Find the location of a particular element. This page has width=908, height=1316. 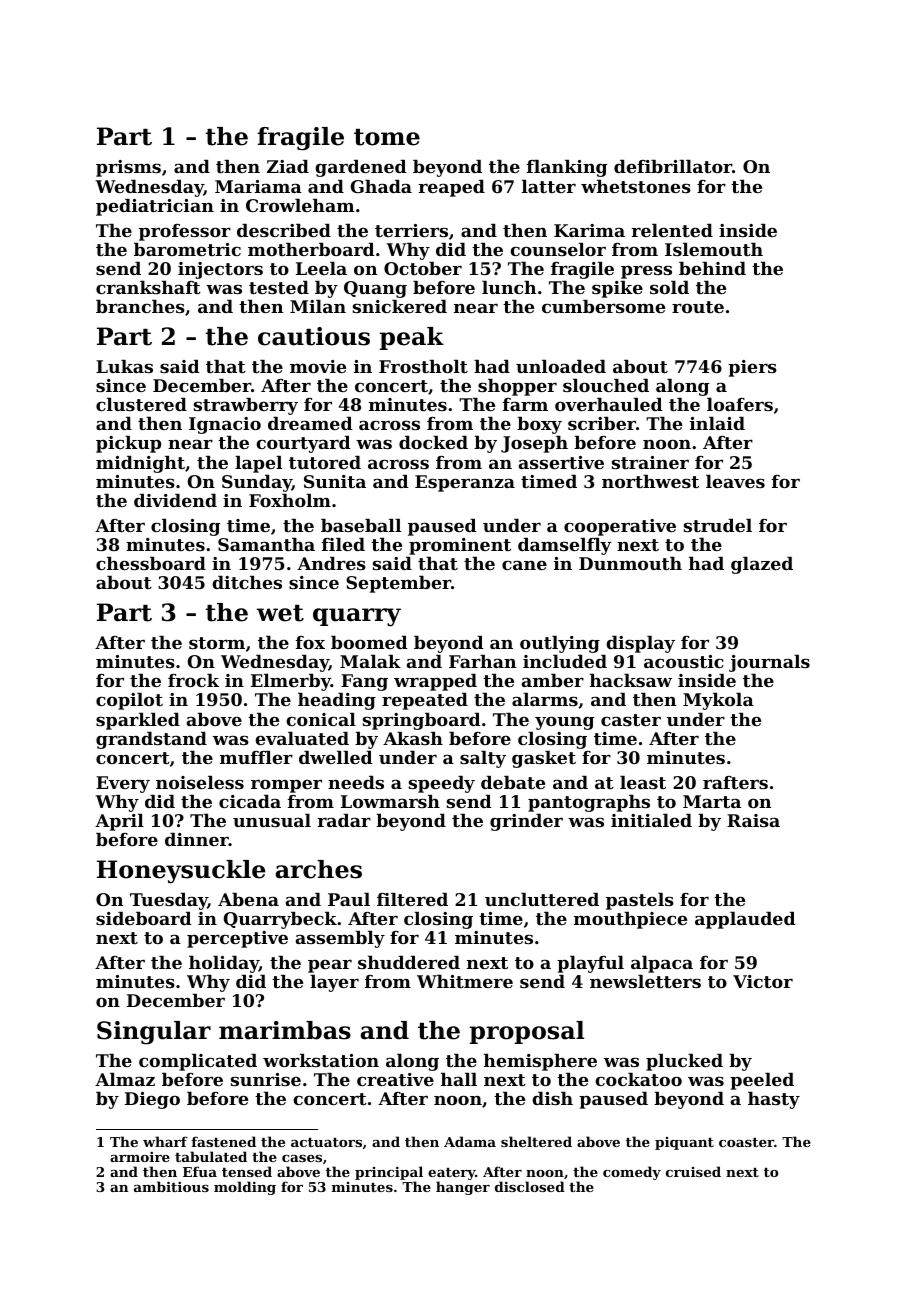

copilot is located at coordinates (129, 701).
